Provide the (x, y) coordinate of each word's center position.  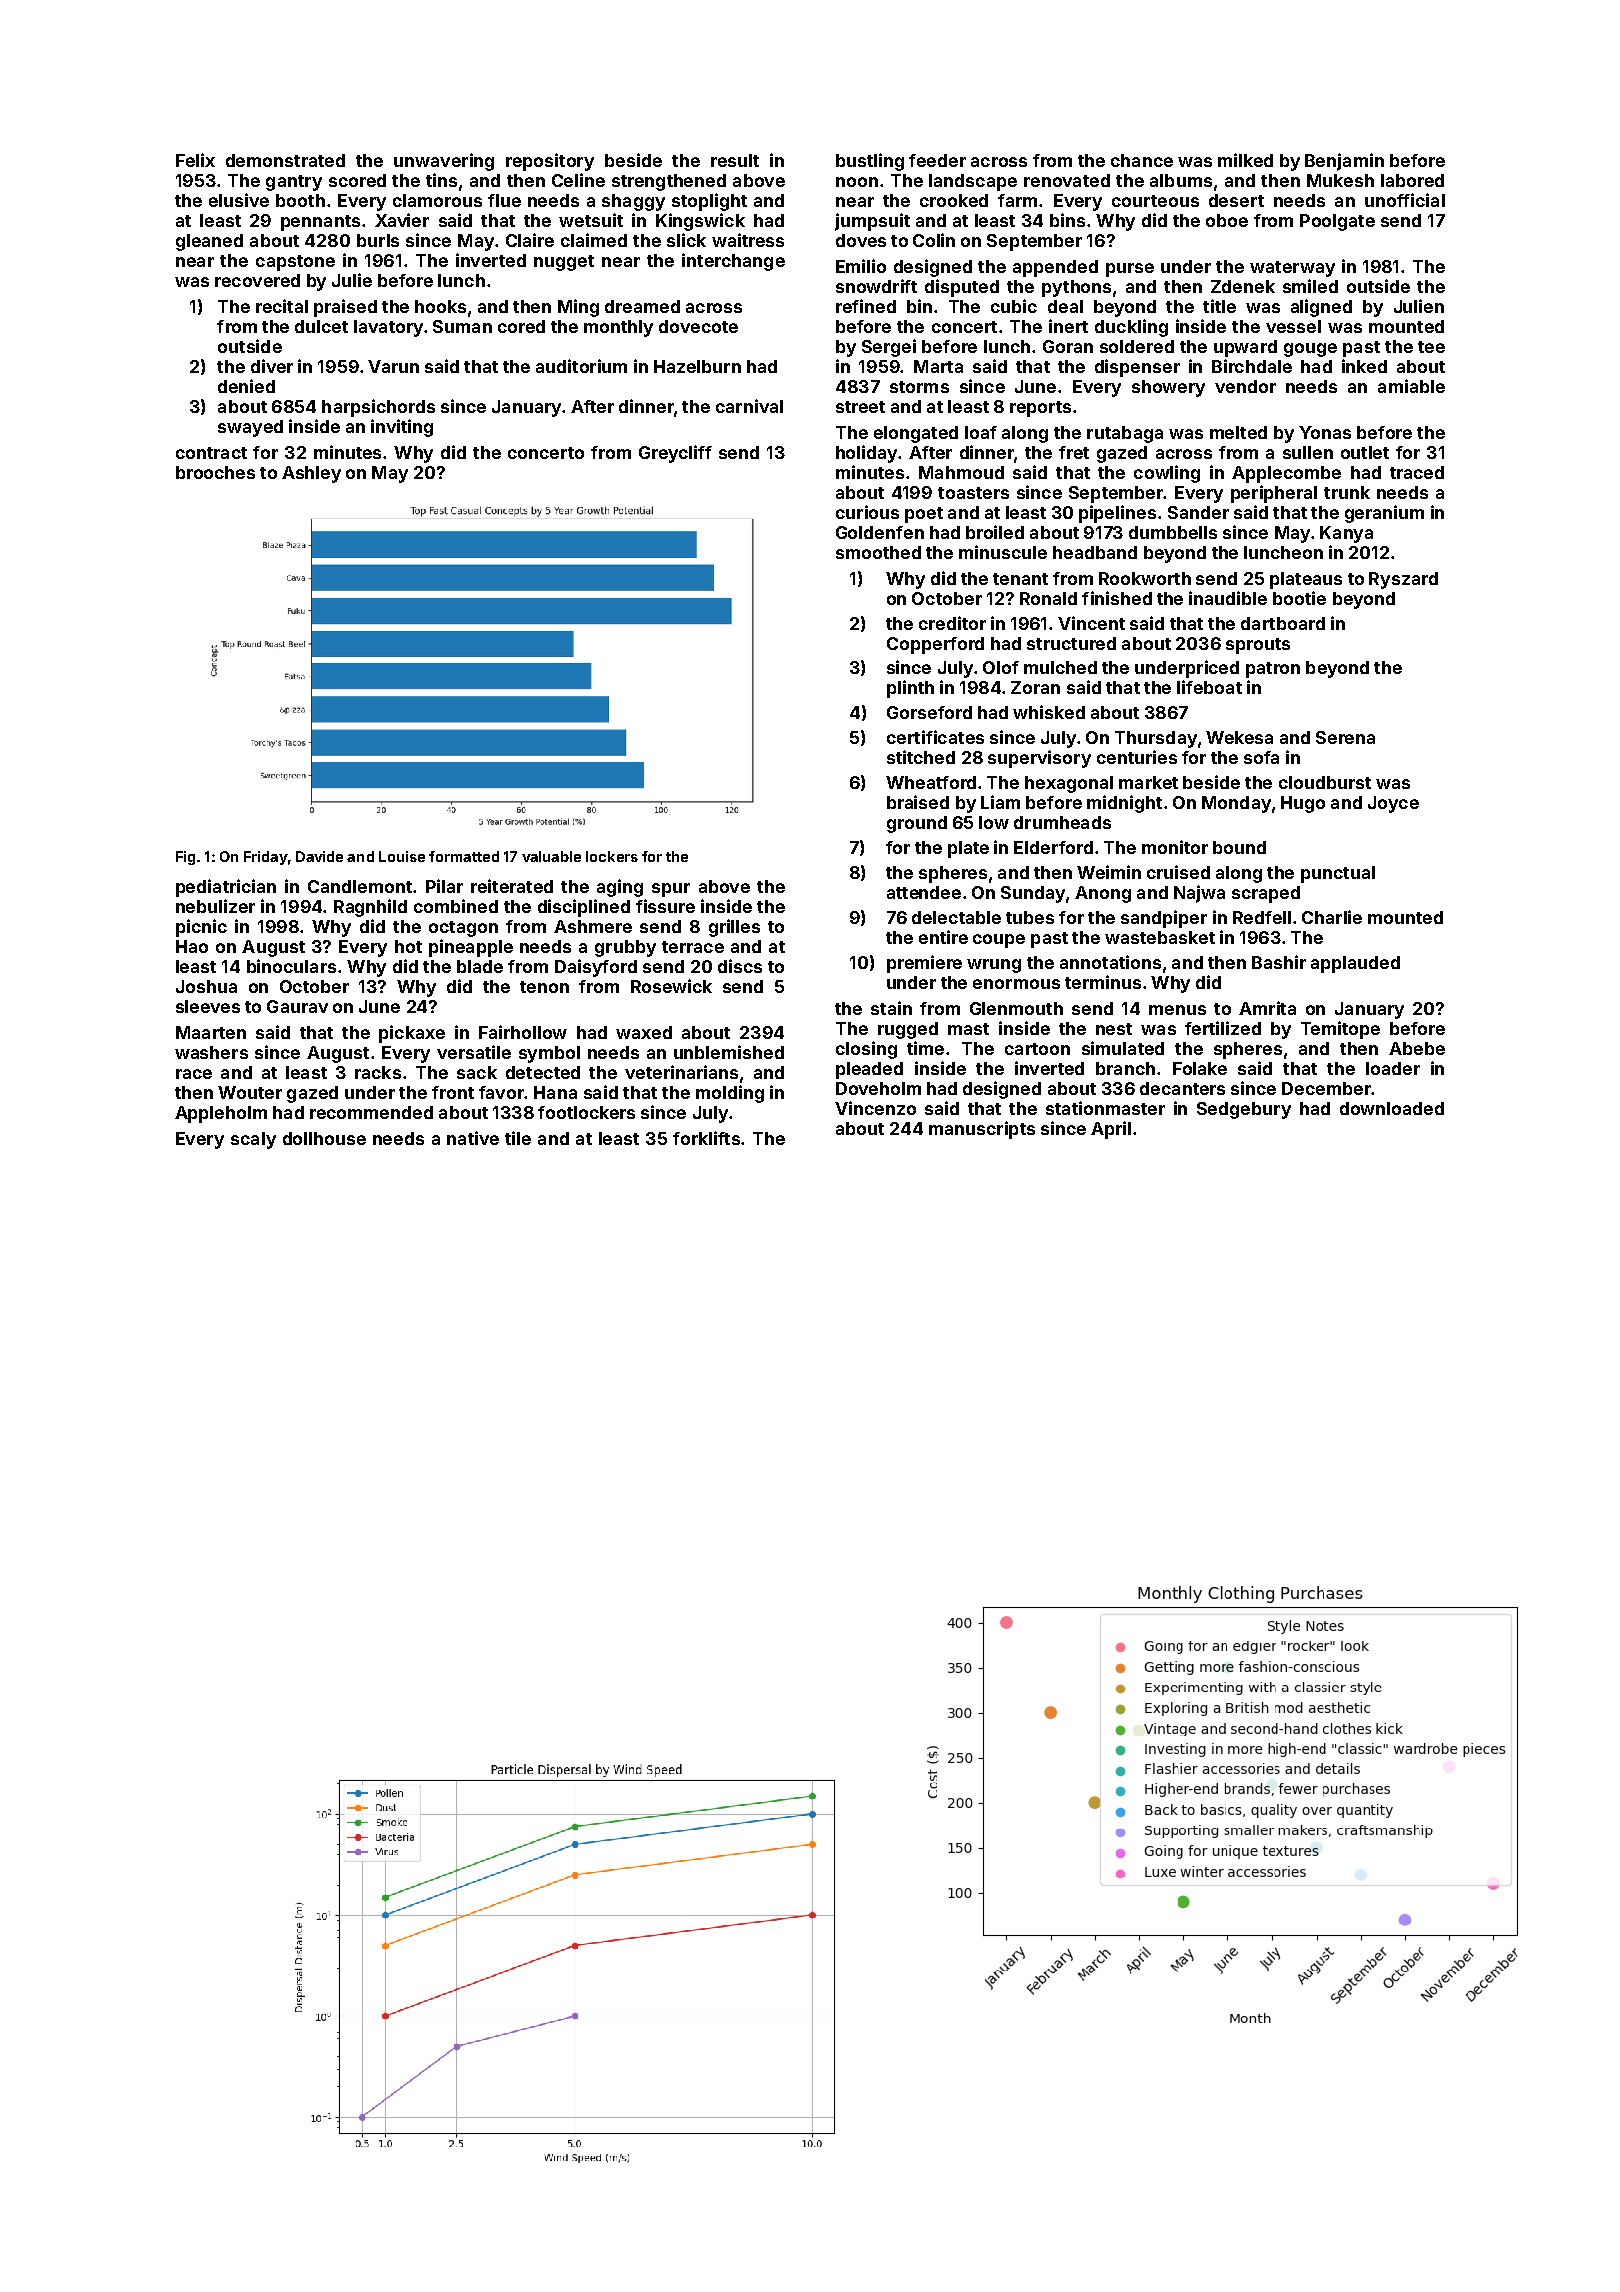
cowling (1167, 474)
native (473, 1138)
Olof (1001, 667)
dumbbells (1173, 532)
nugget (564, 263)
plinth (910, 689)
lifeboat (1209, 687)
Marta (938, 366)
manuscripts (982, 1130)
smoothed (878, 552)
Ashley (311, 474)
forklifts (706, 1138)
